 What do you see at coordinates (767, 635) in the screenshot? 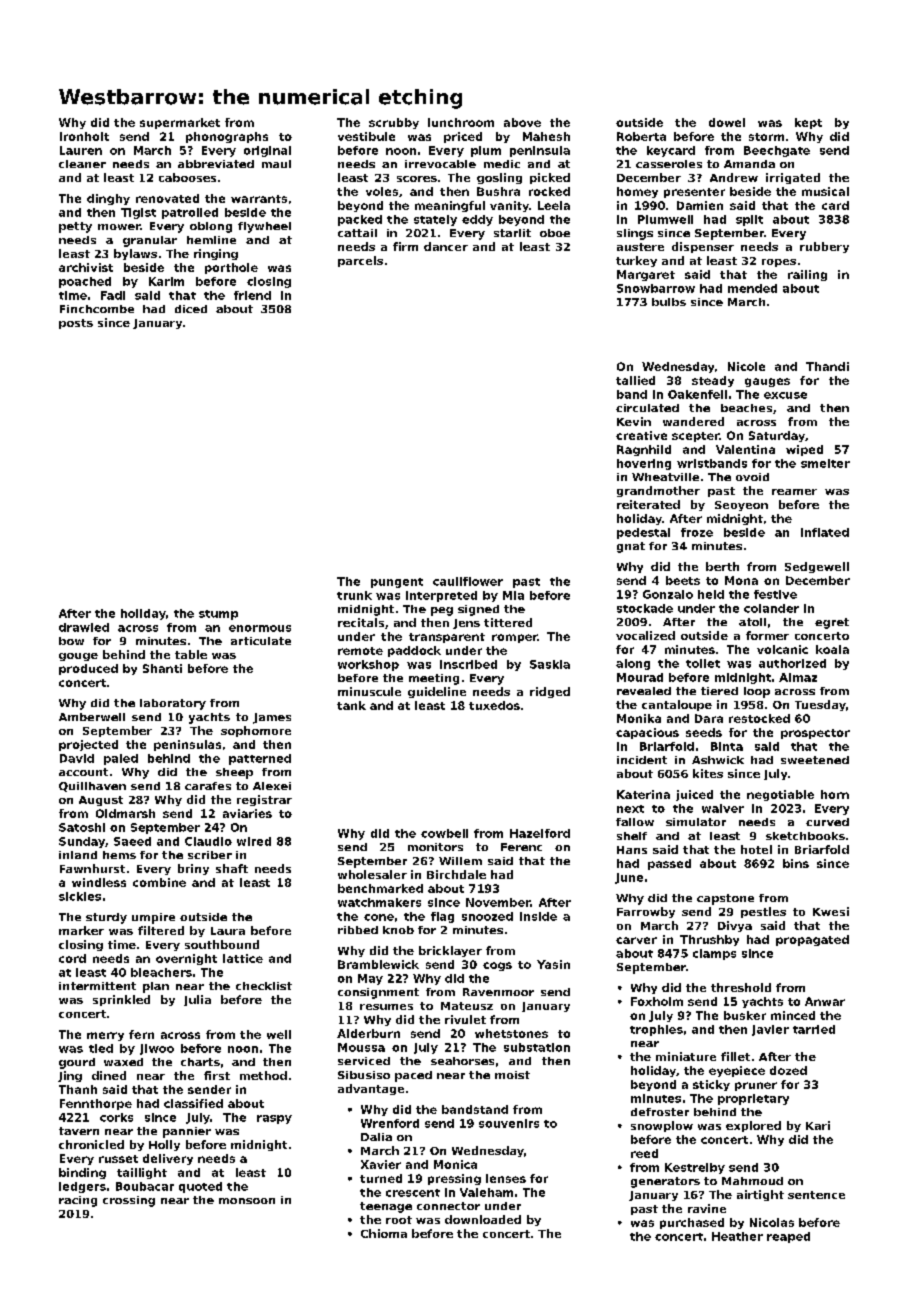
I see `former` at bounding box center [767, 635].
